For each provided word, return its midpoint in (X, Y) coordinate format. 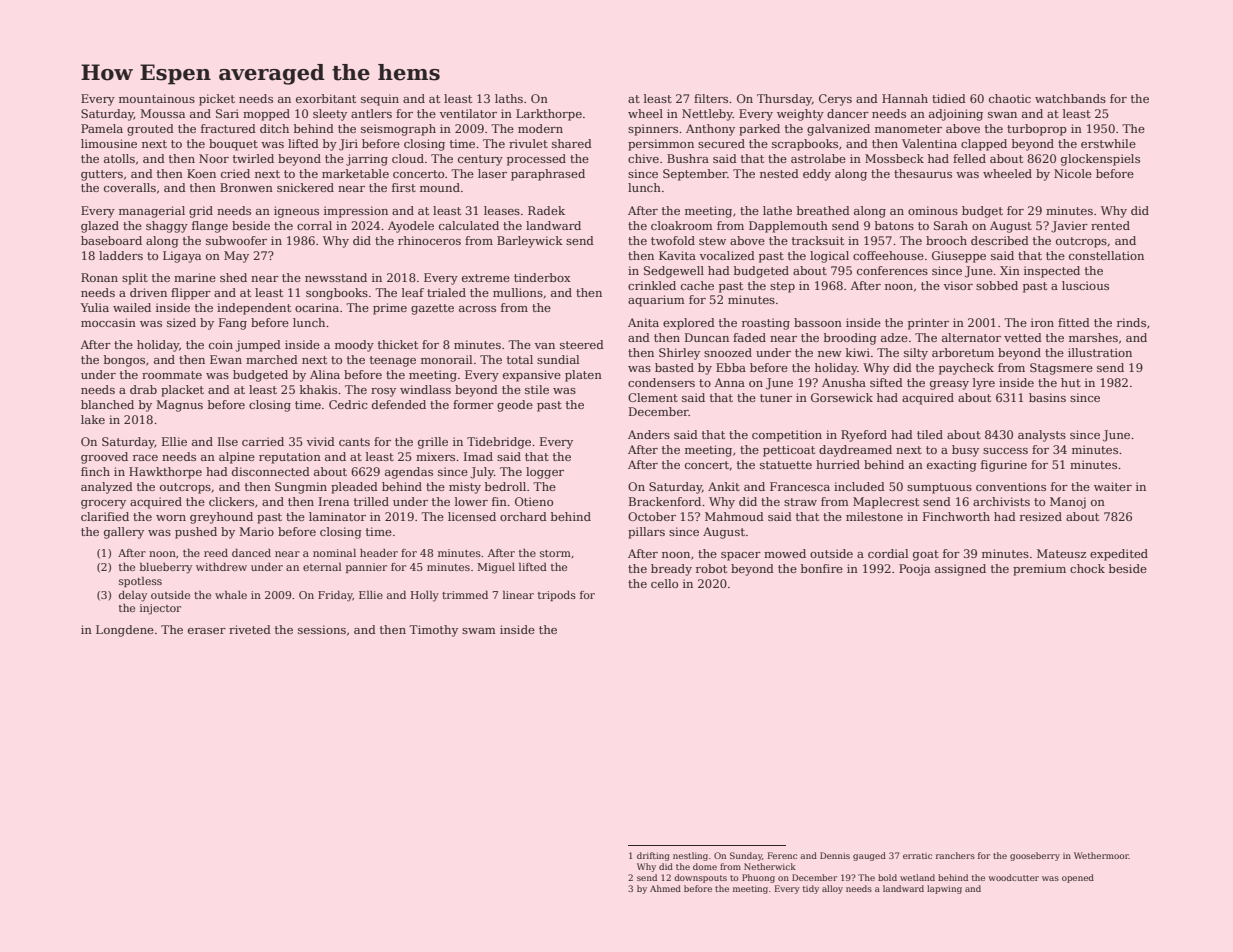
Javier (1069, 227)
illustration (1100, 352)
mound (440, 187)
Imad (478, 456)
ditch (274, 128)
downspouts (700, 878)
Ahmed (665, 888)
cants (354, 442)
